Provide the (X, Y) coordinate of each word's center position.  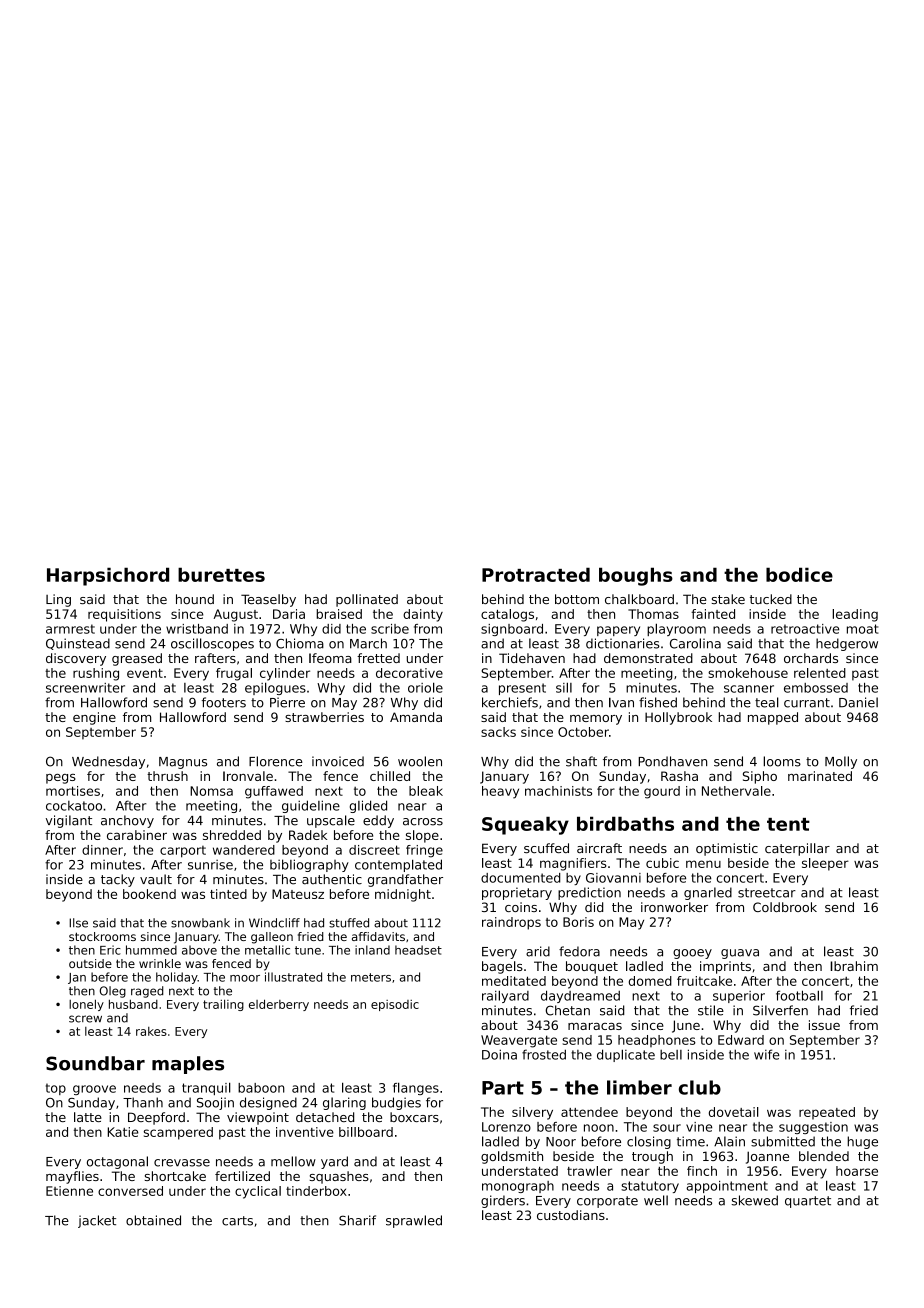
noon (599, 1128)
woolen (420, 761)
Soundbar (95, 1063)
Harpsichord (108, 576)
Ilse (78, 923)
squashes (339, 1177)
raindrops (511, 923)
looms (782, 761)
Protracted (536, 574)
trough (652, 1157)
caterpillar (797, 849)
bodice (799, 574)
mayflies (72, 1177)
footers (224, 702)
